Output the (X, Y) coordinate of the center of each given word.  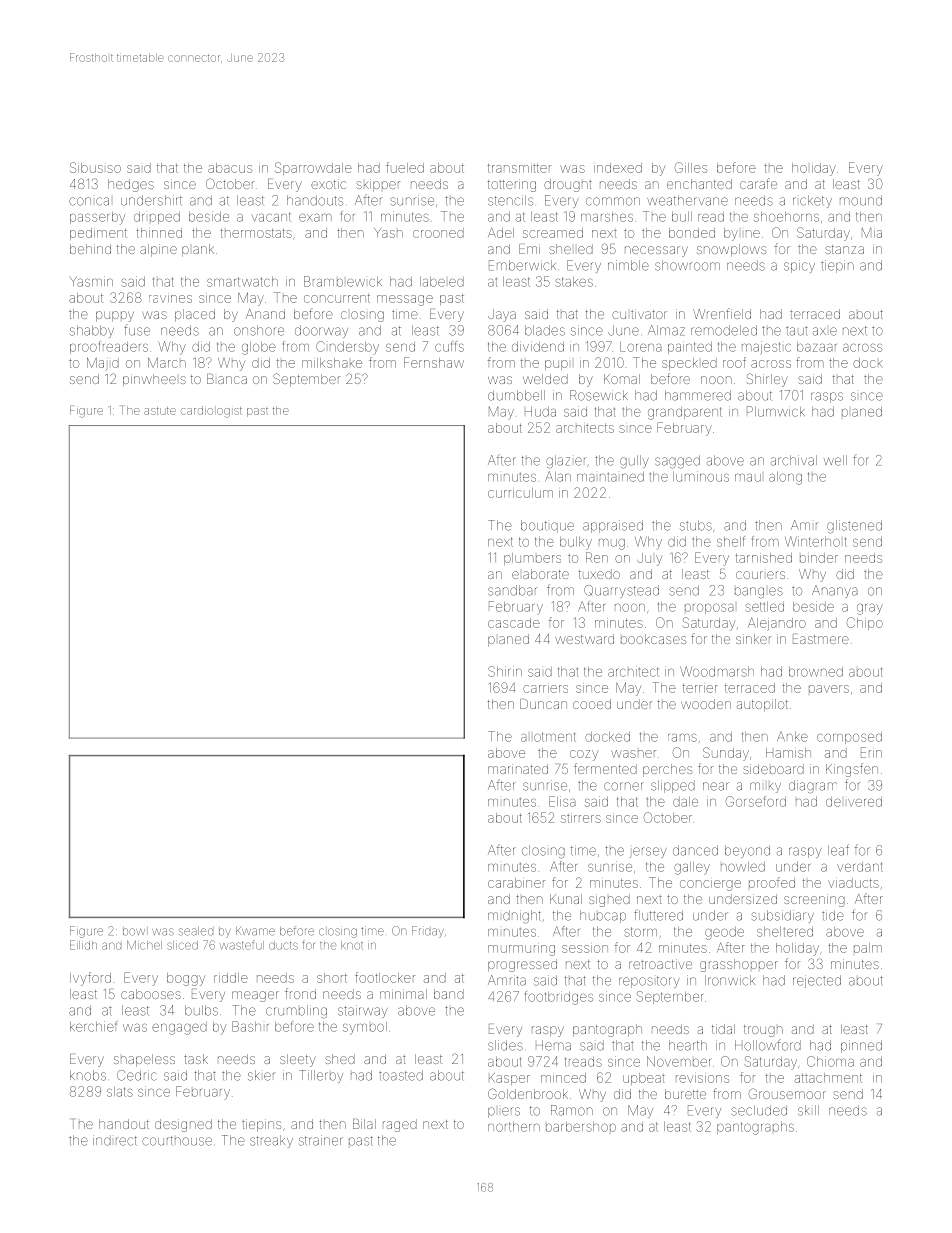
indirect (115, 1140)
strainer (321, 1140)
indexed (618, 168)
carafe (758, 183)
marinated (518, 769)
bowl (134, 932)
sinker (753, 639)
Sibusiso (95, 167)
